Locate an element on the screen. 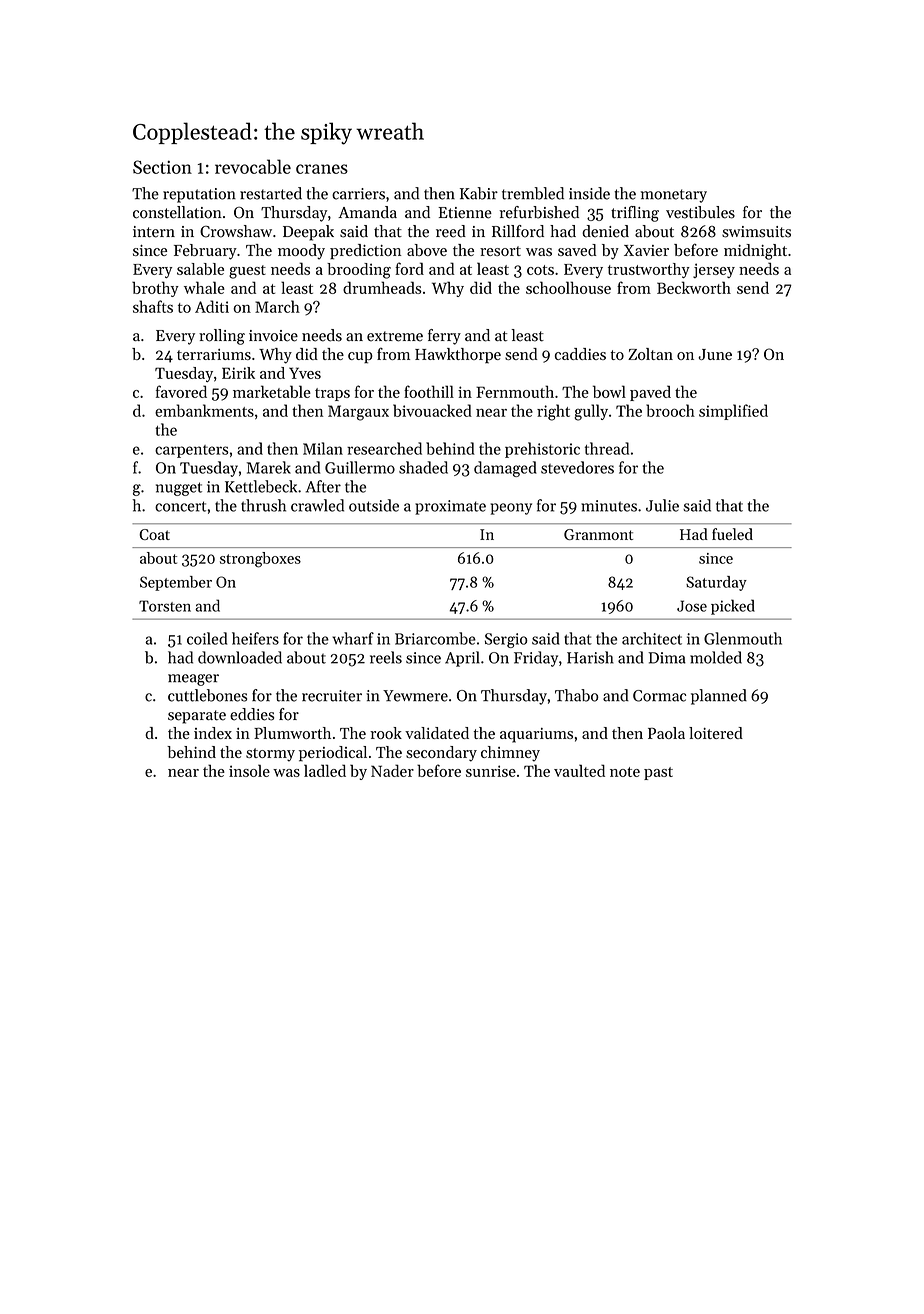 This screenshot has height=1314, width=924. Marek is located at coordinates (269, 467).
